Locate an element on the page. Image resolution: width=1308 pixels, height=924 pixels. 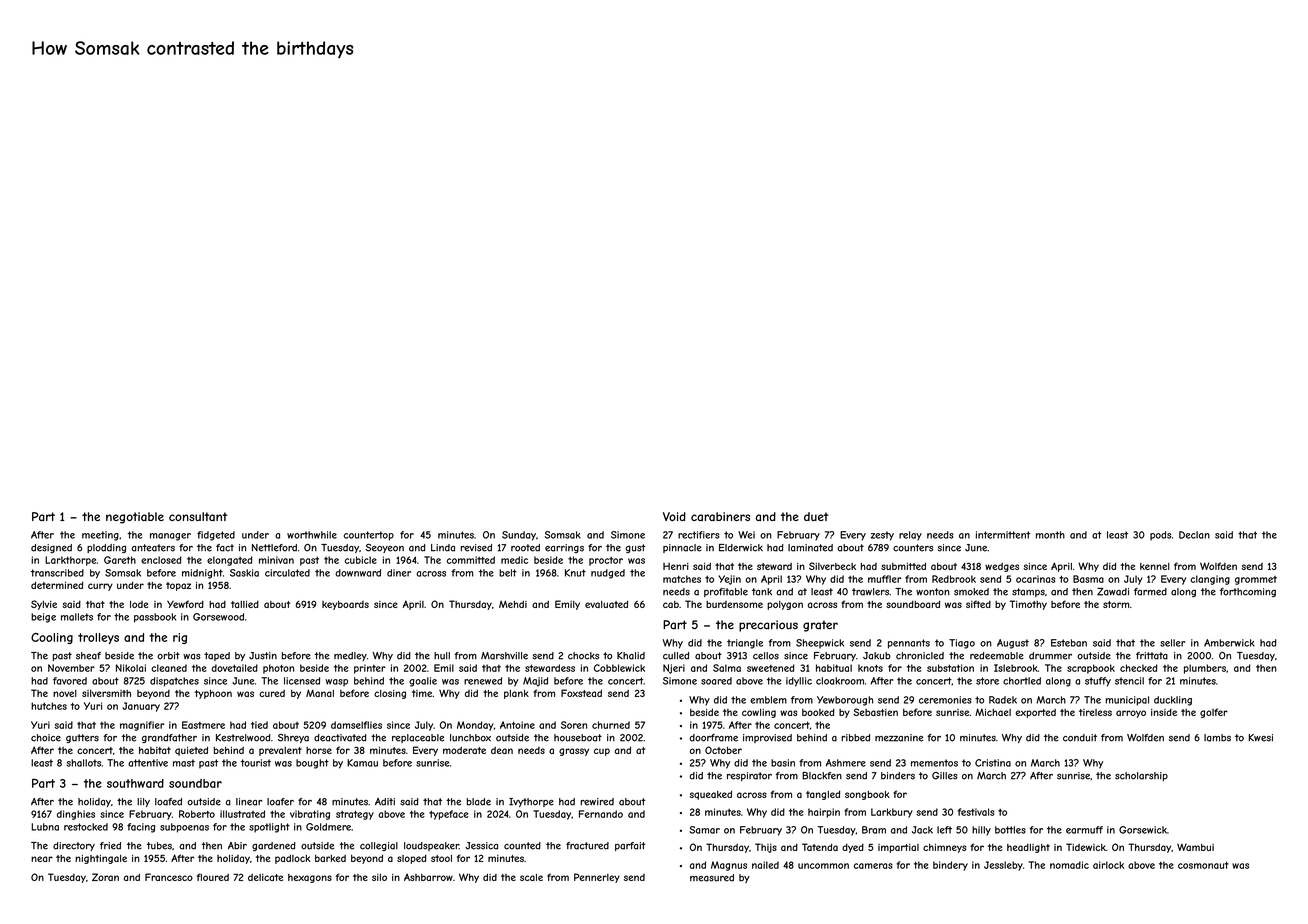
measured is located at coordinates (712, 878).
